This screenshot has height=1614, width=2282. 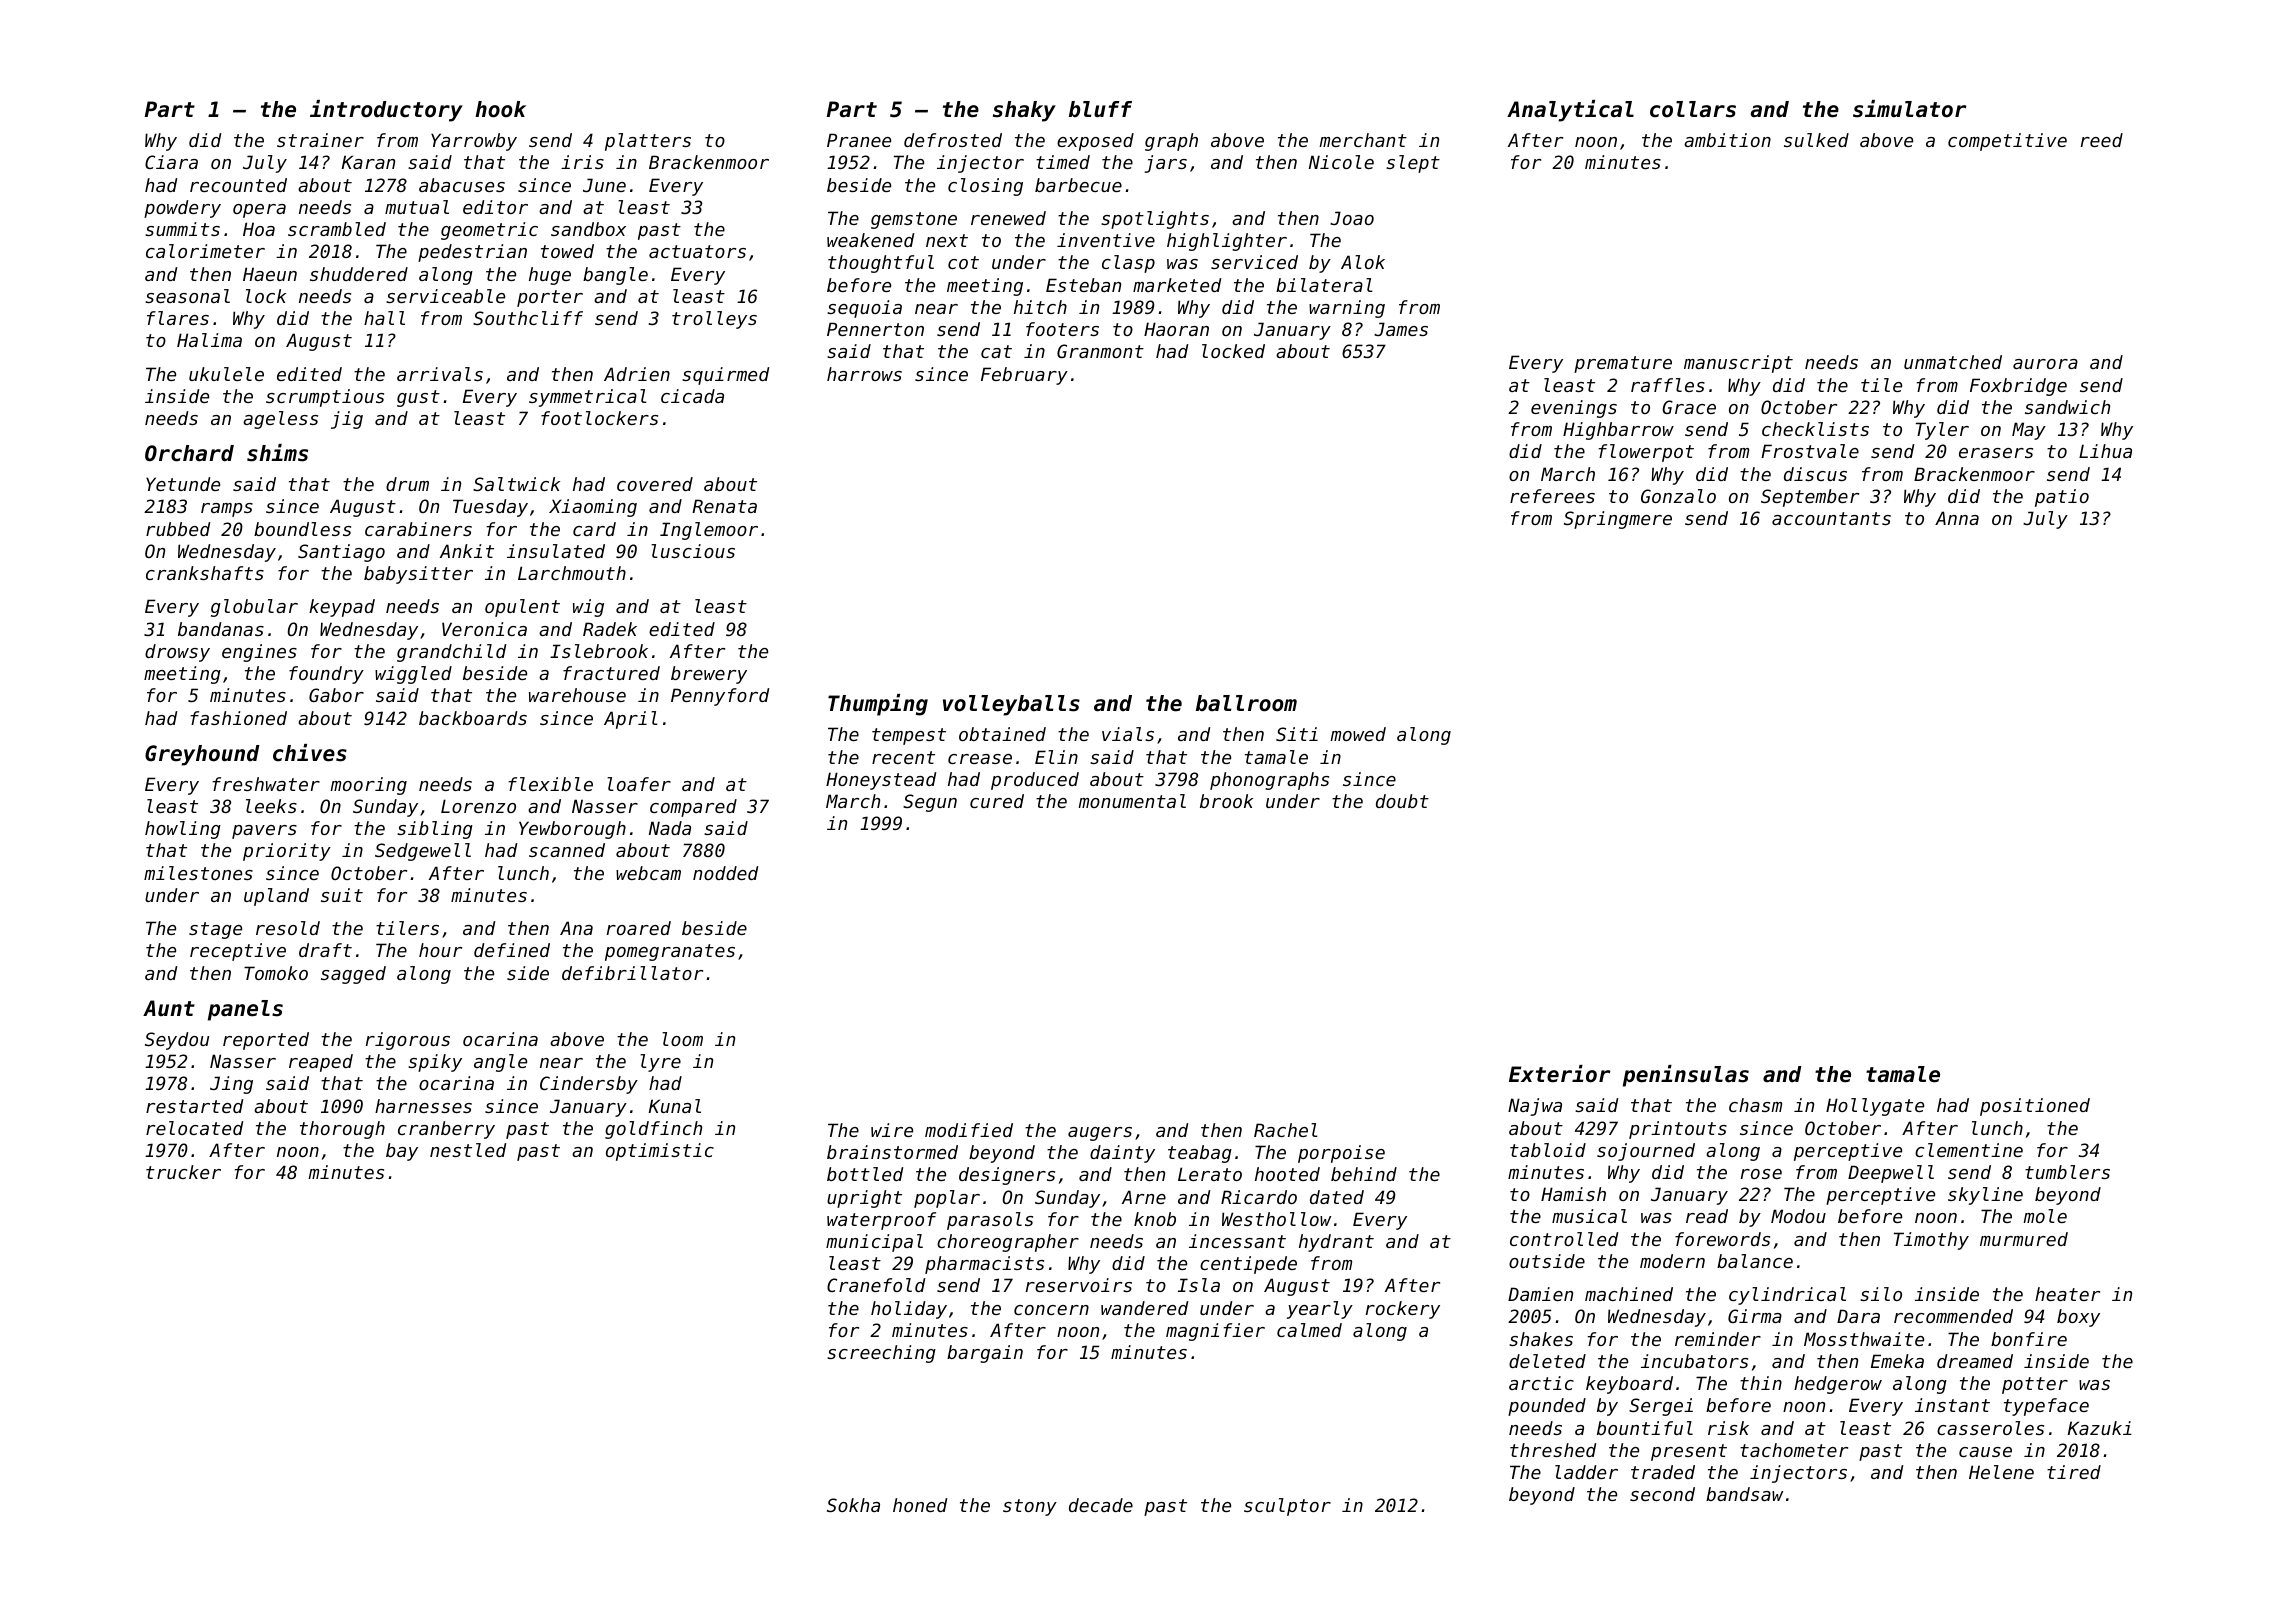 I want to click on towed, so click(x=567, y=251).
